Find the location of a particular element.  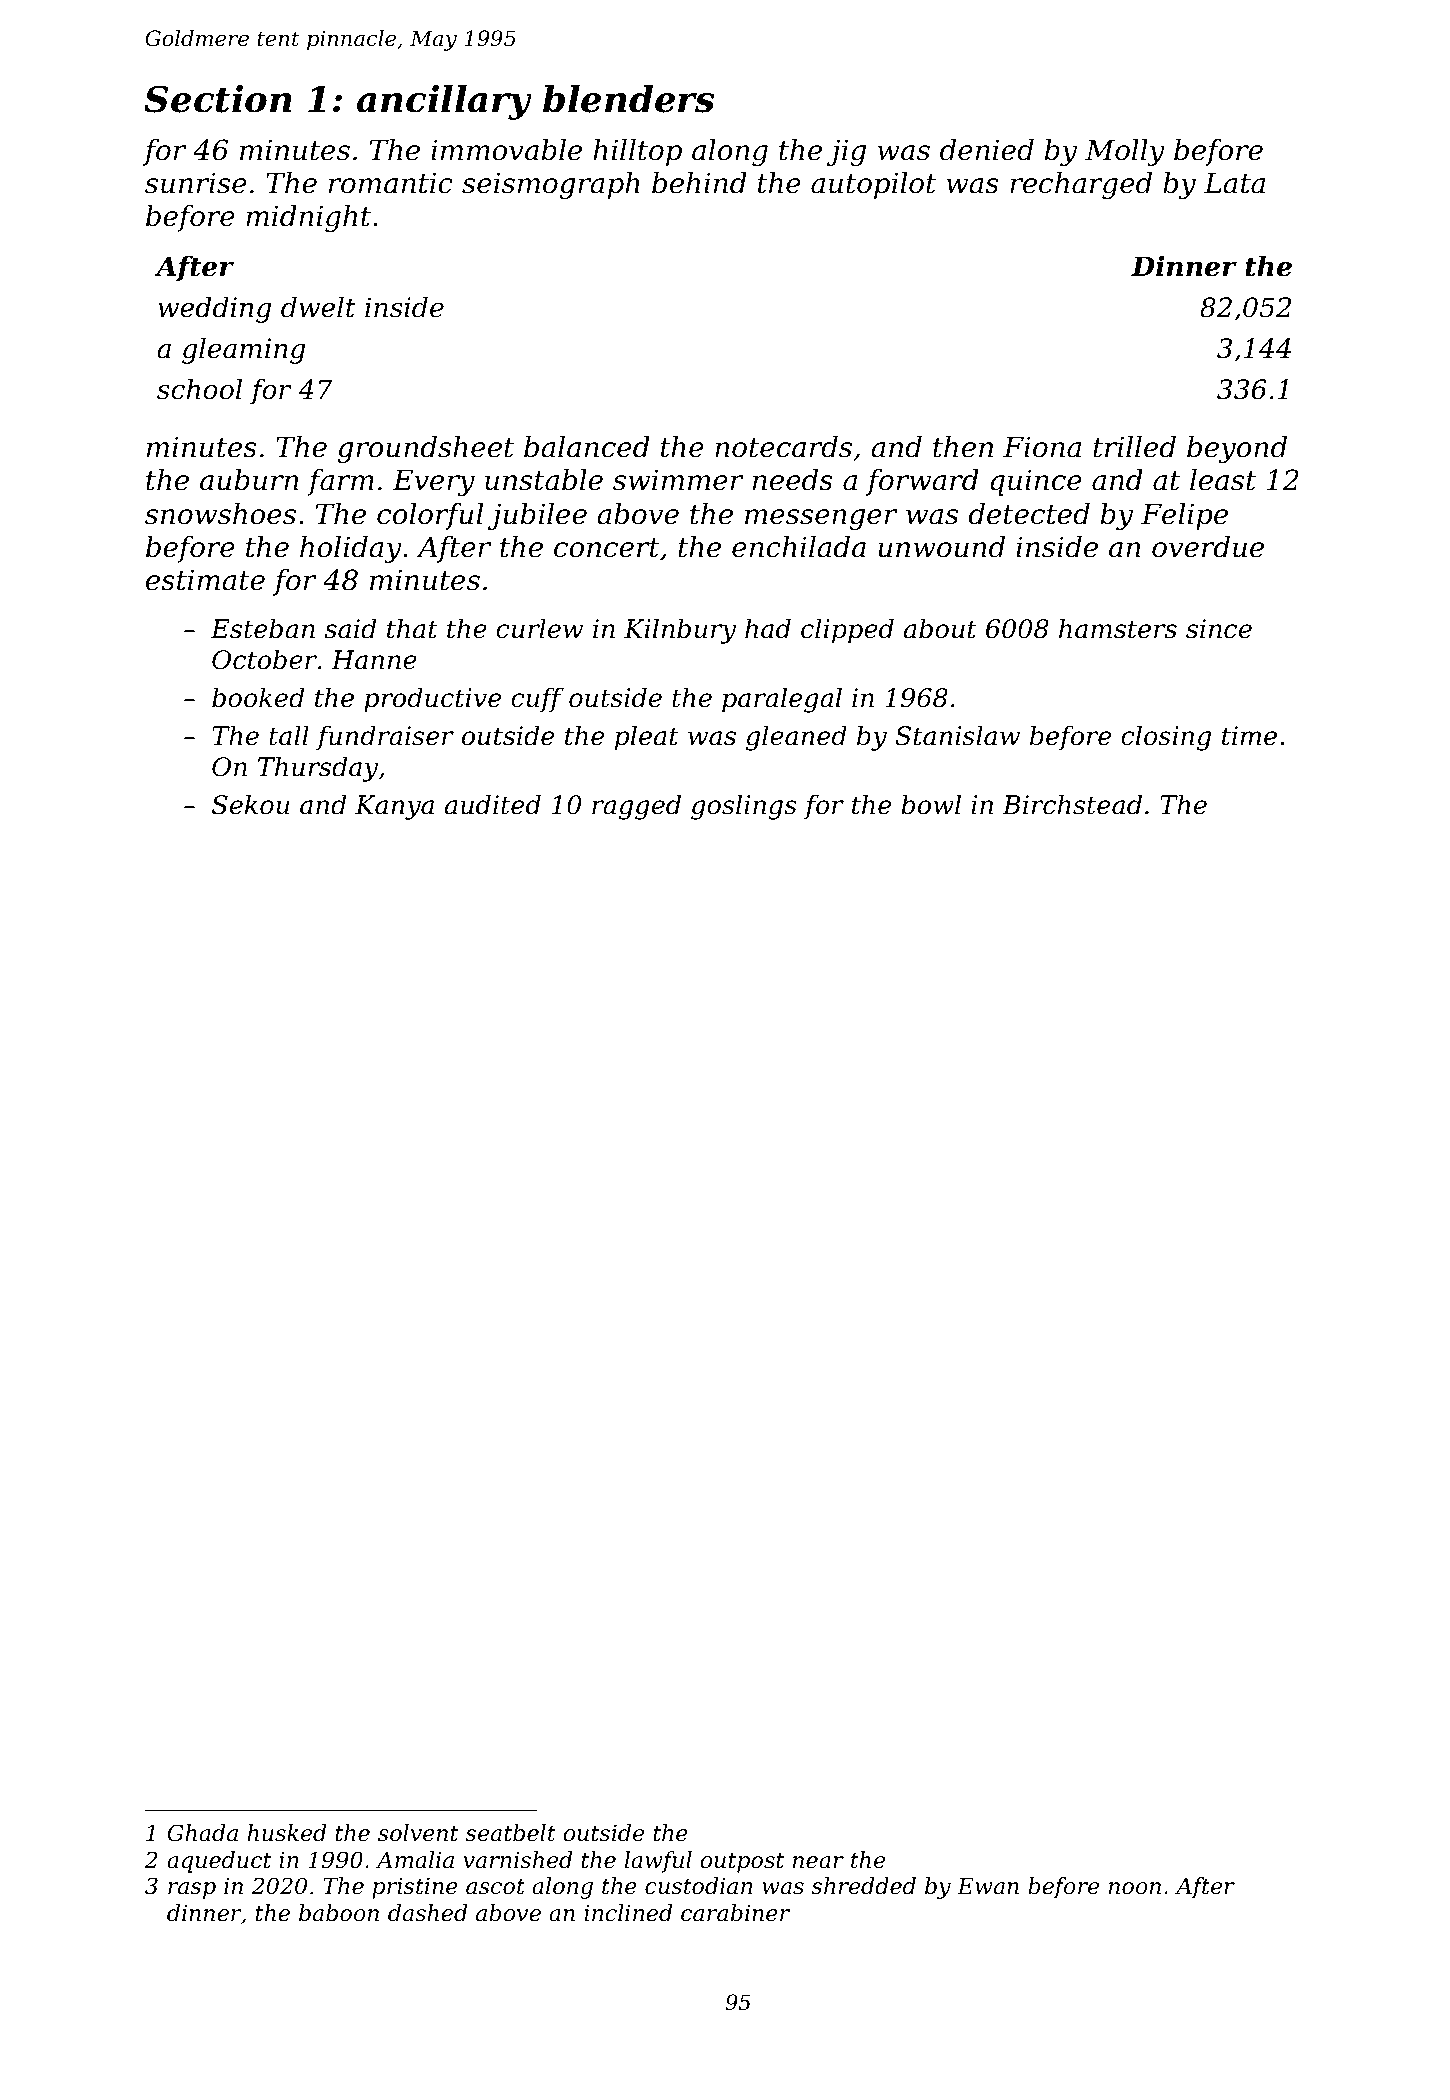

detected is located at coordinates (1029, 514).
